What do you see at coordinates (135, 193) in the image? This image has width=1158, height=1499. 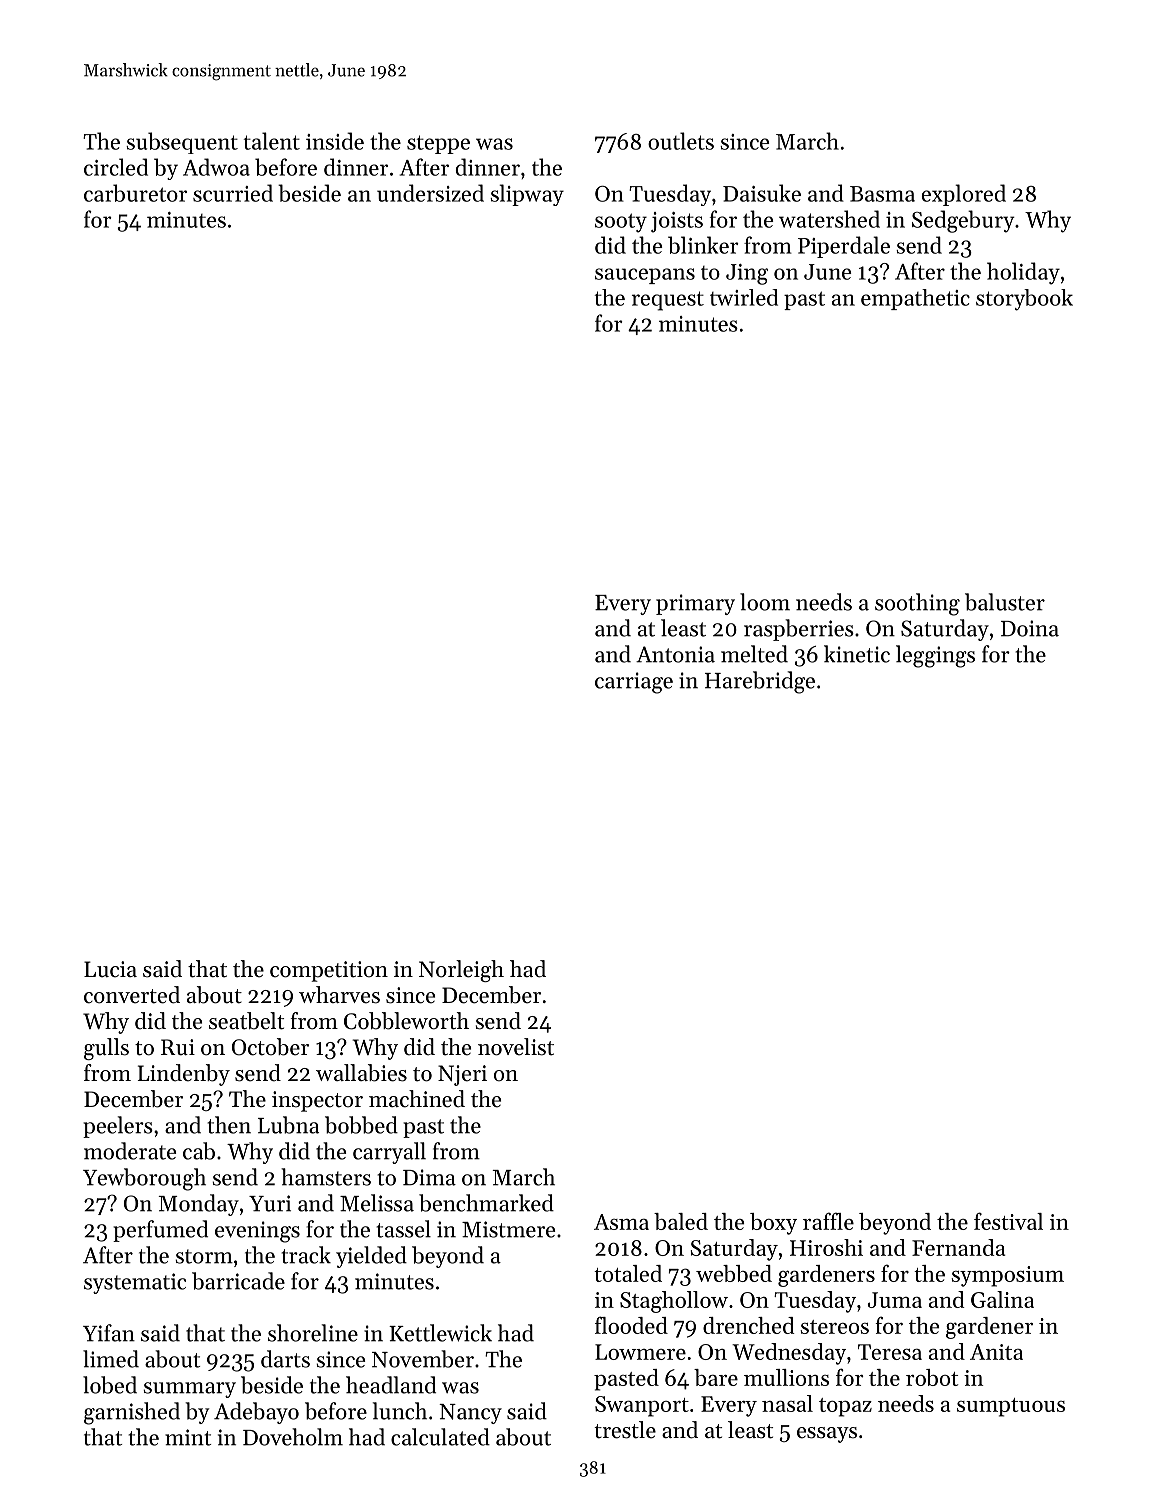 I see `carburetor` at bounding box center [135, 193].
